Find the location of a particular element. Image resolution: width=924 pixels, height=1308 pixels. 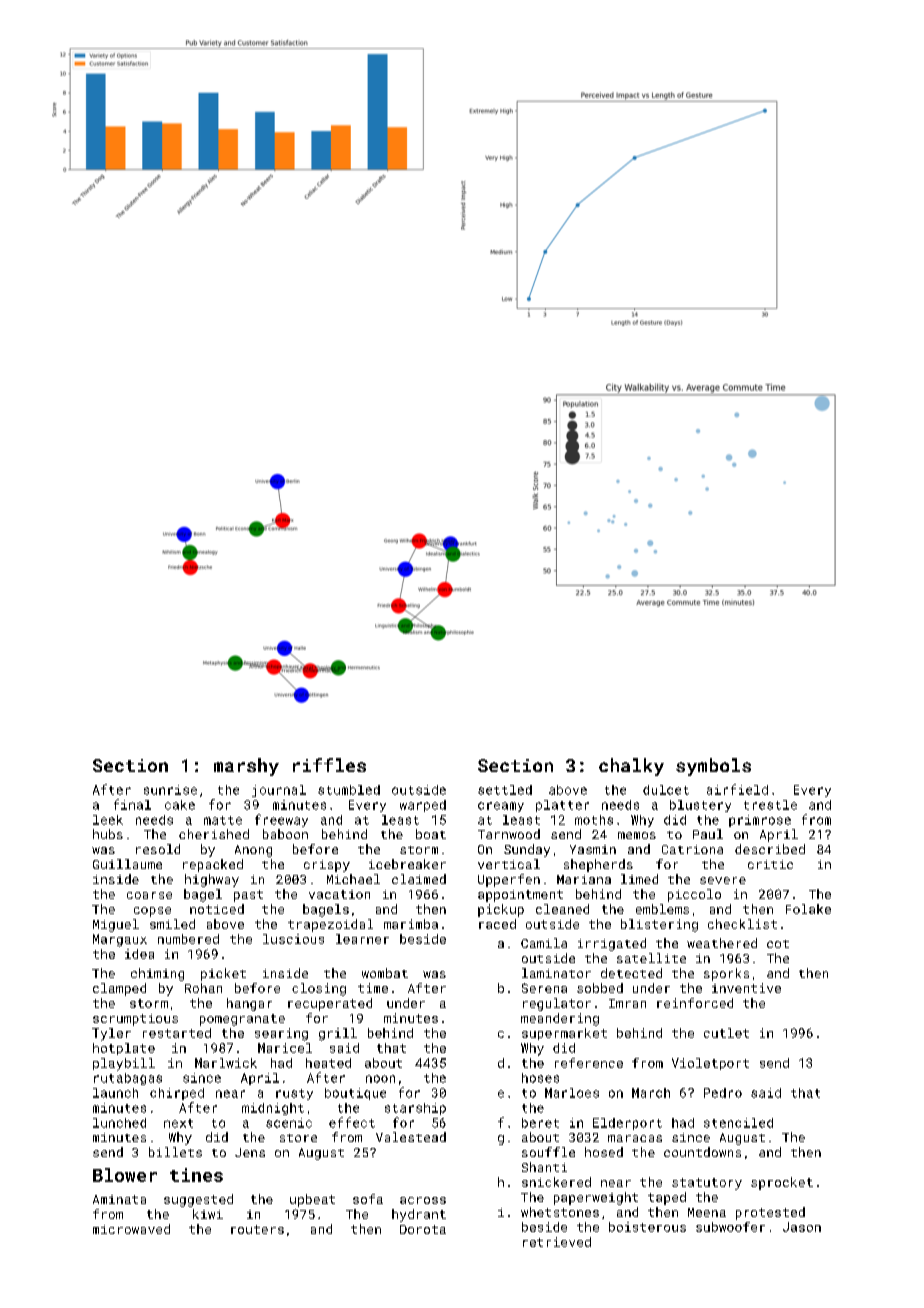

trapezoidal is located at coordinates (330, 925).
